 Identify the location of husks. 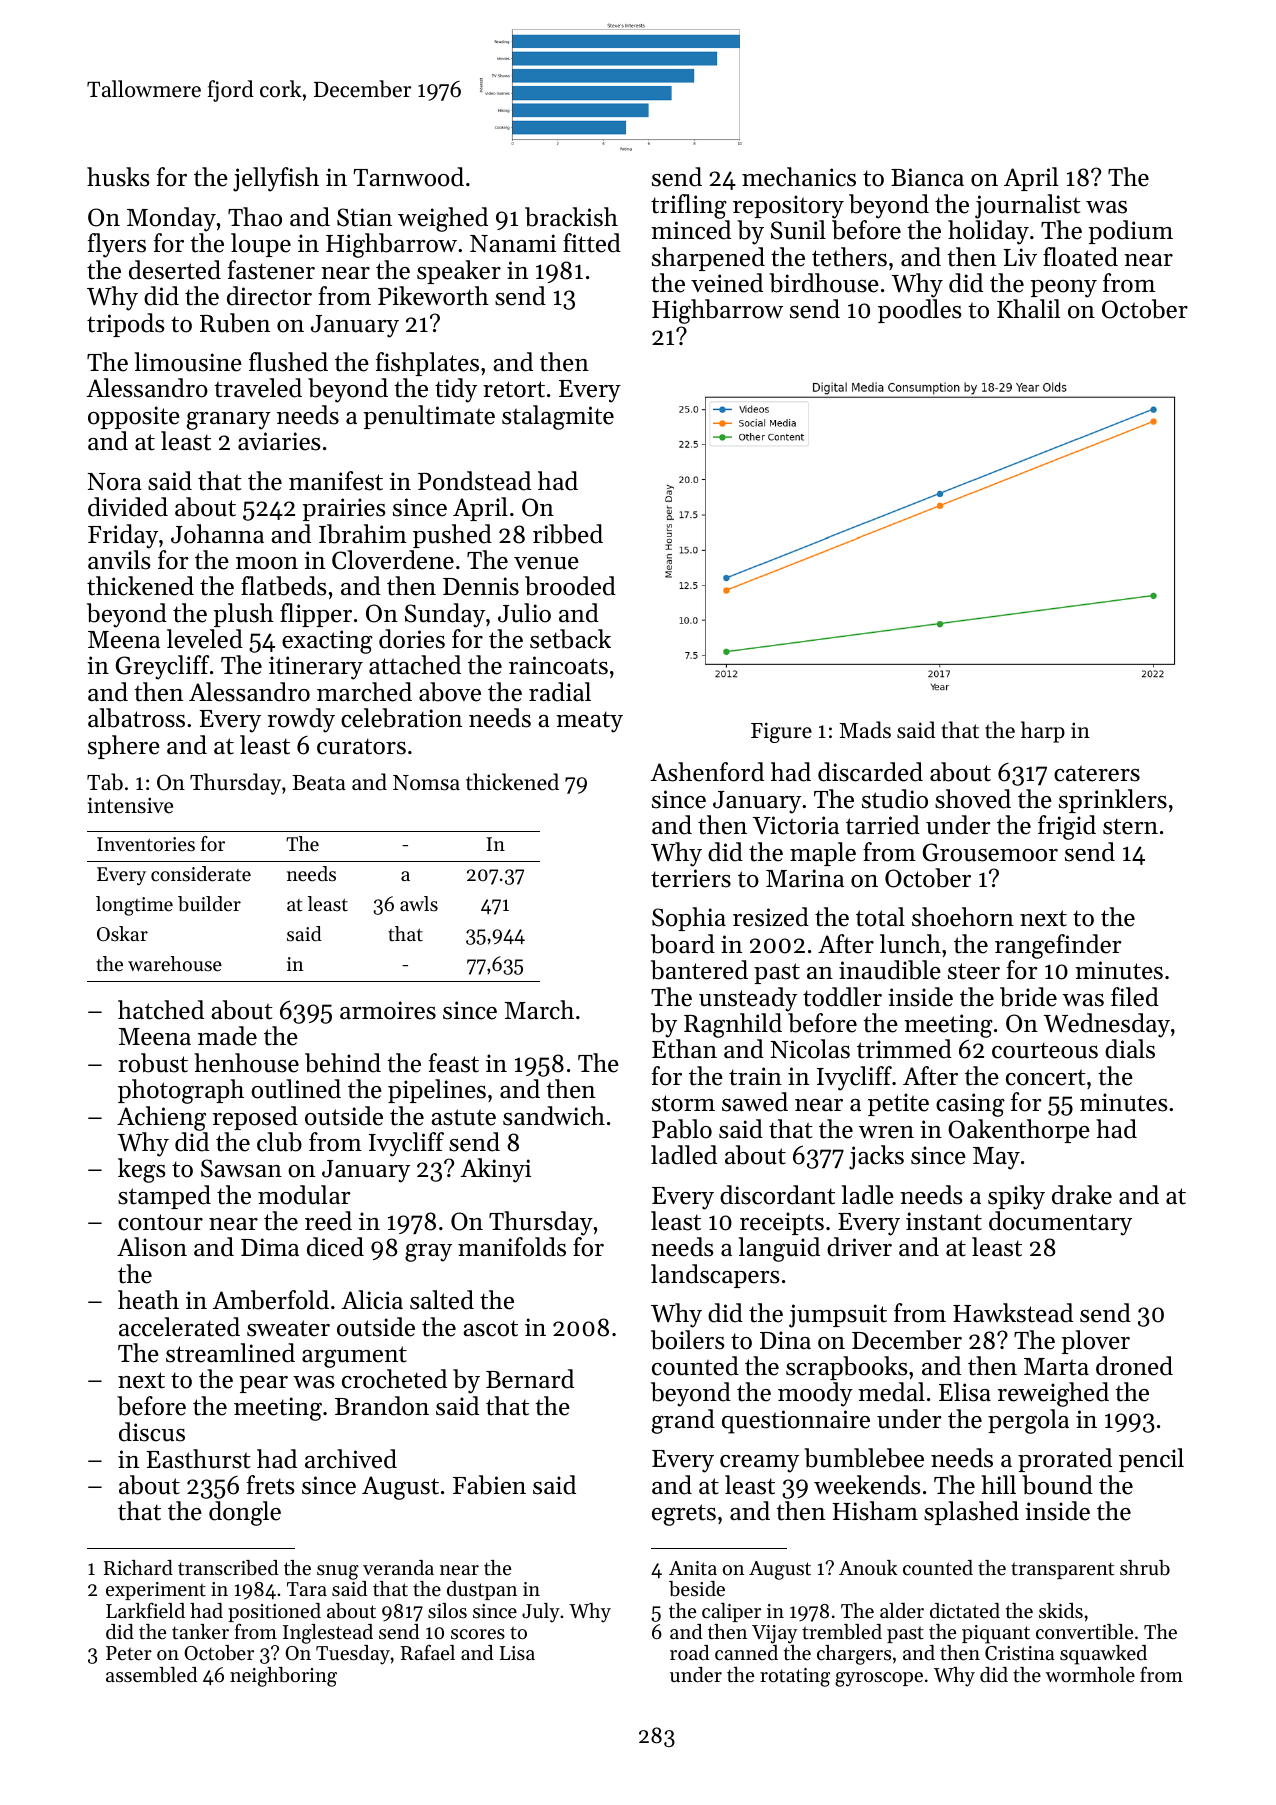
(118, 177).
